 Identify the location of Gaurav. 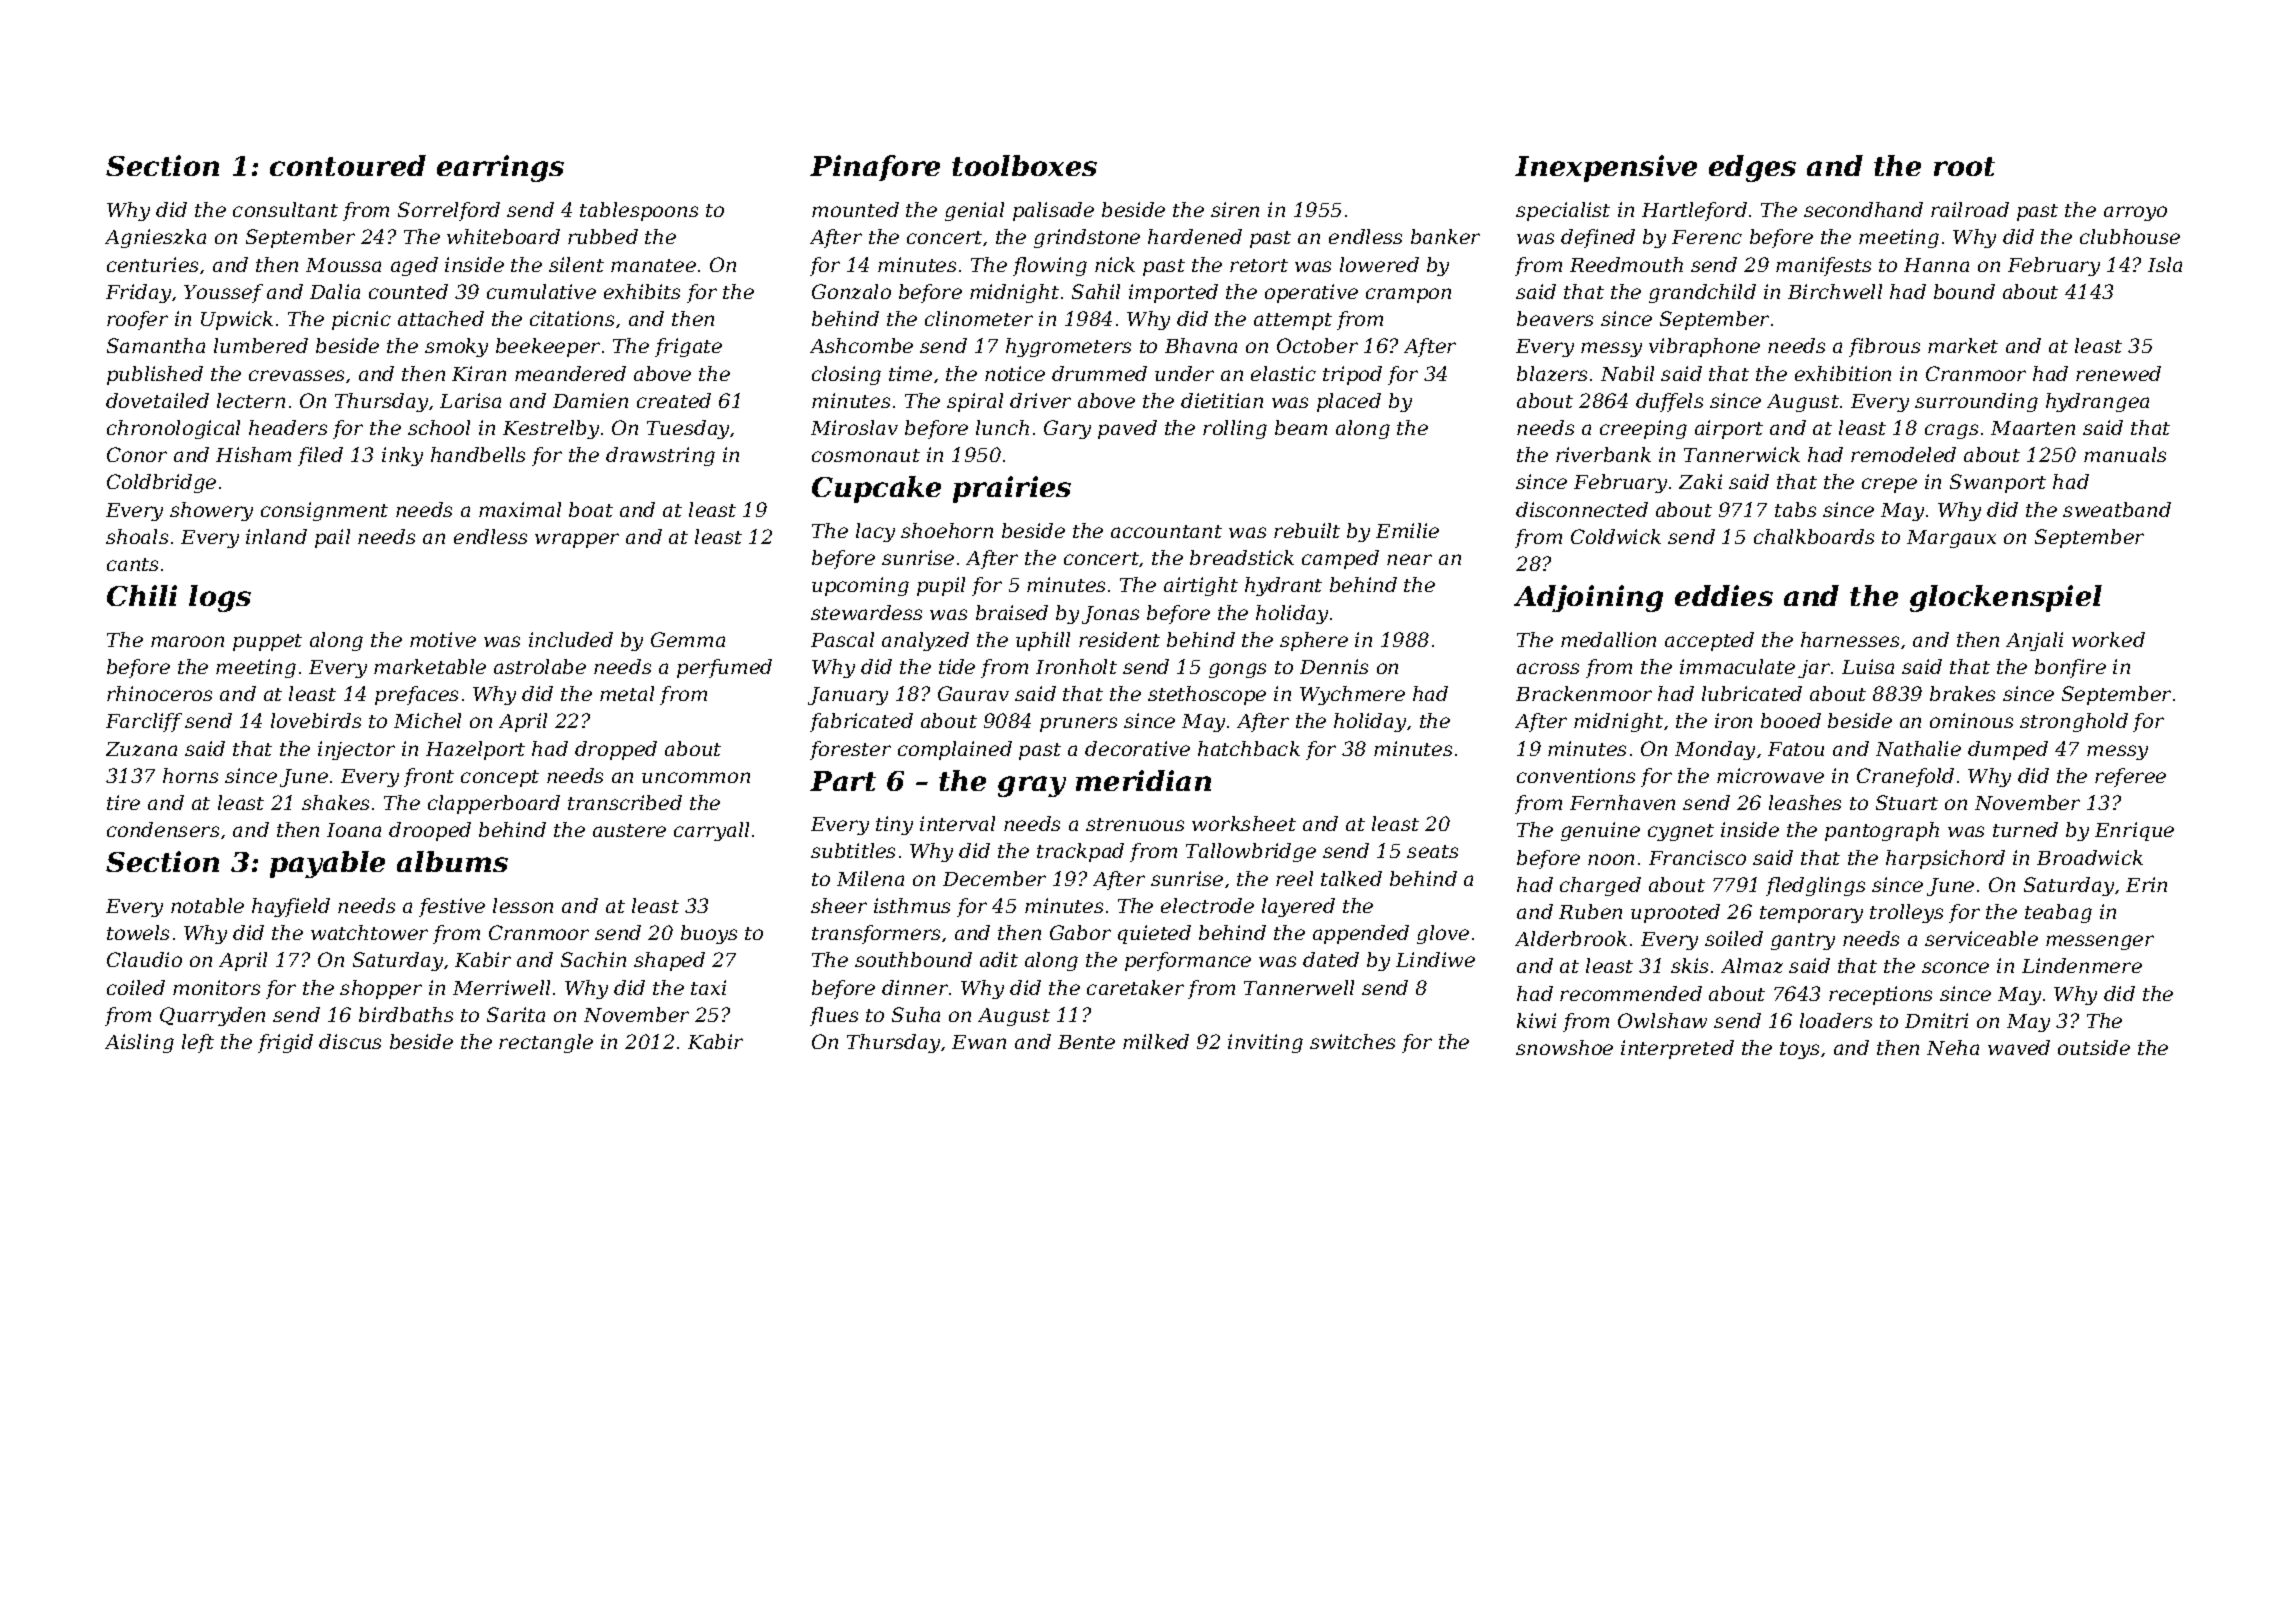
(973, 693).
